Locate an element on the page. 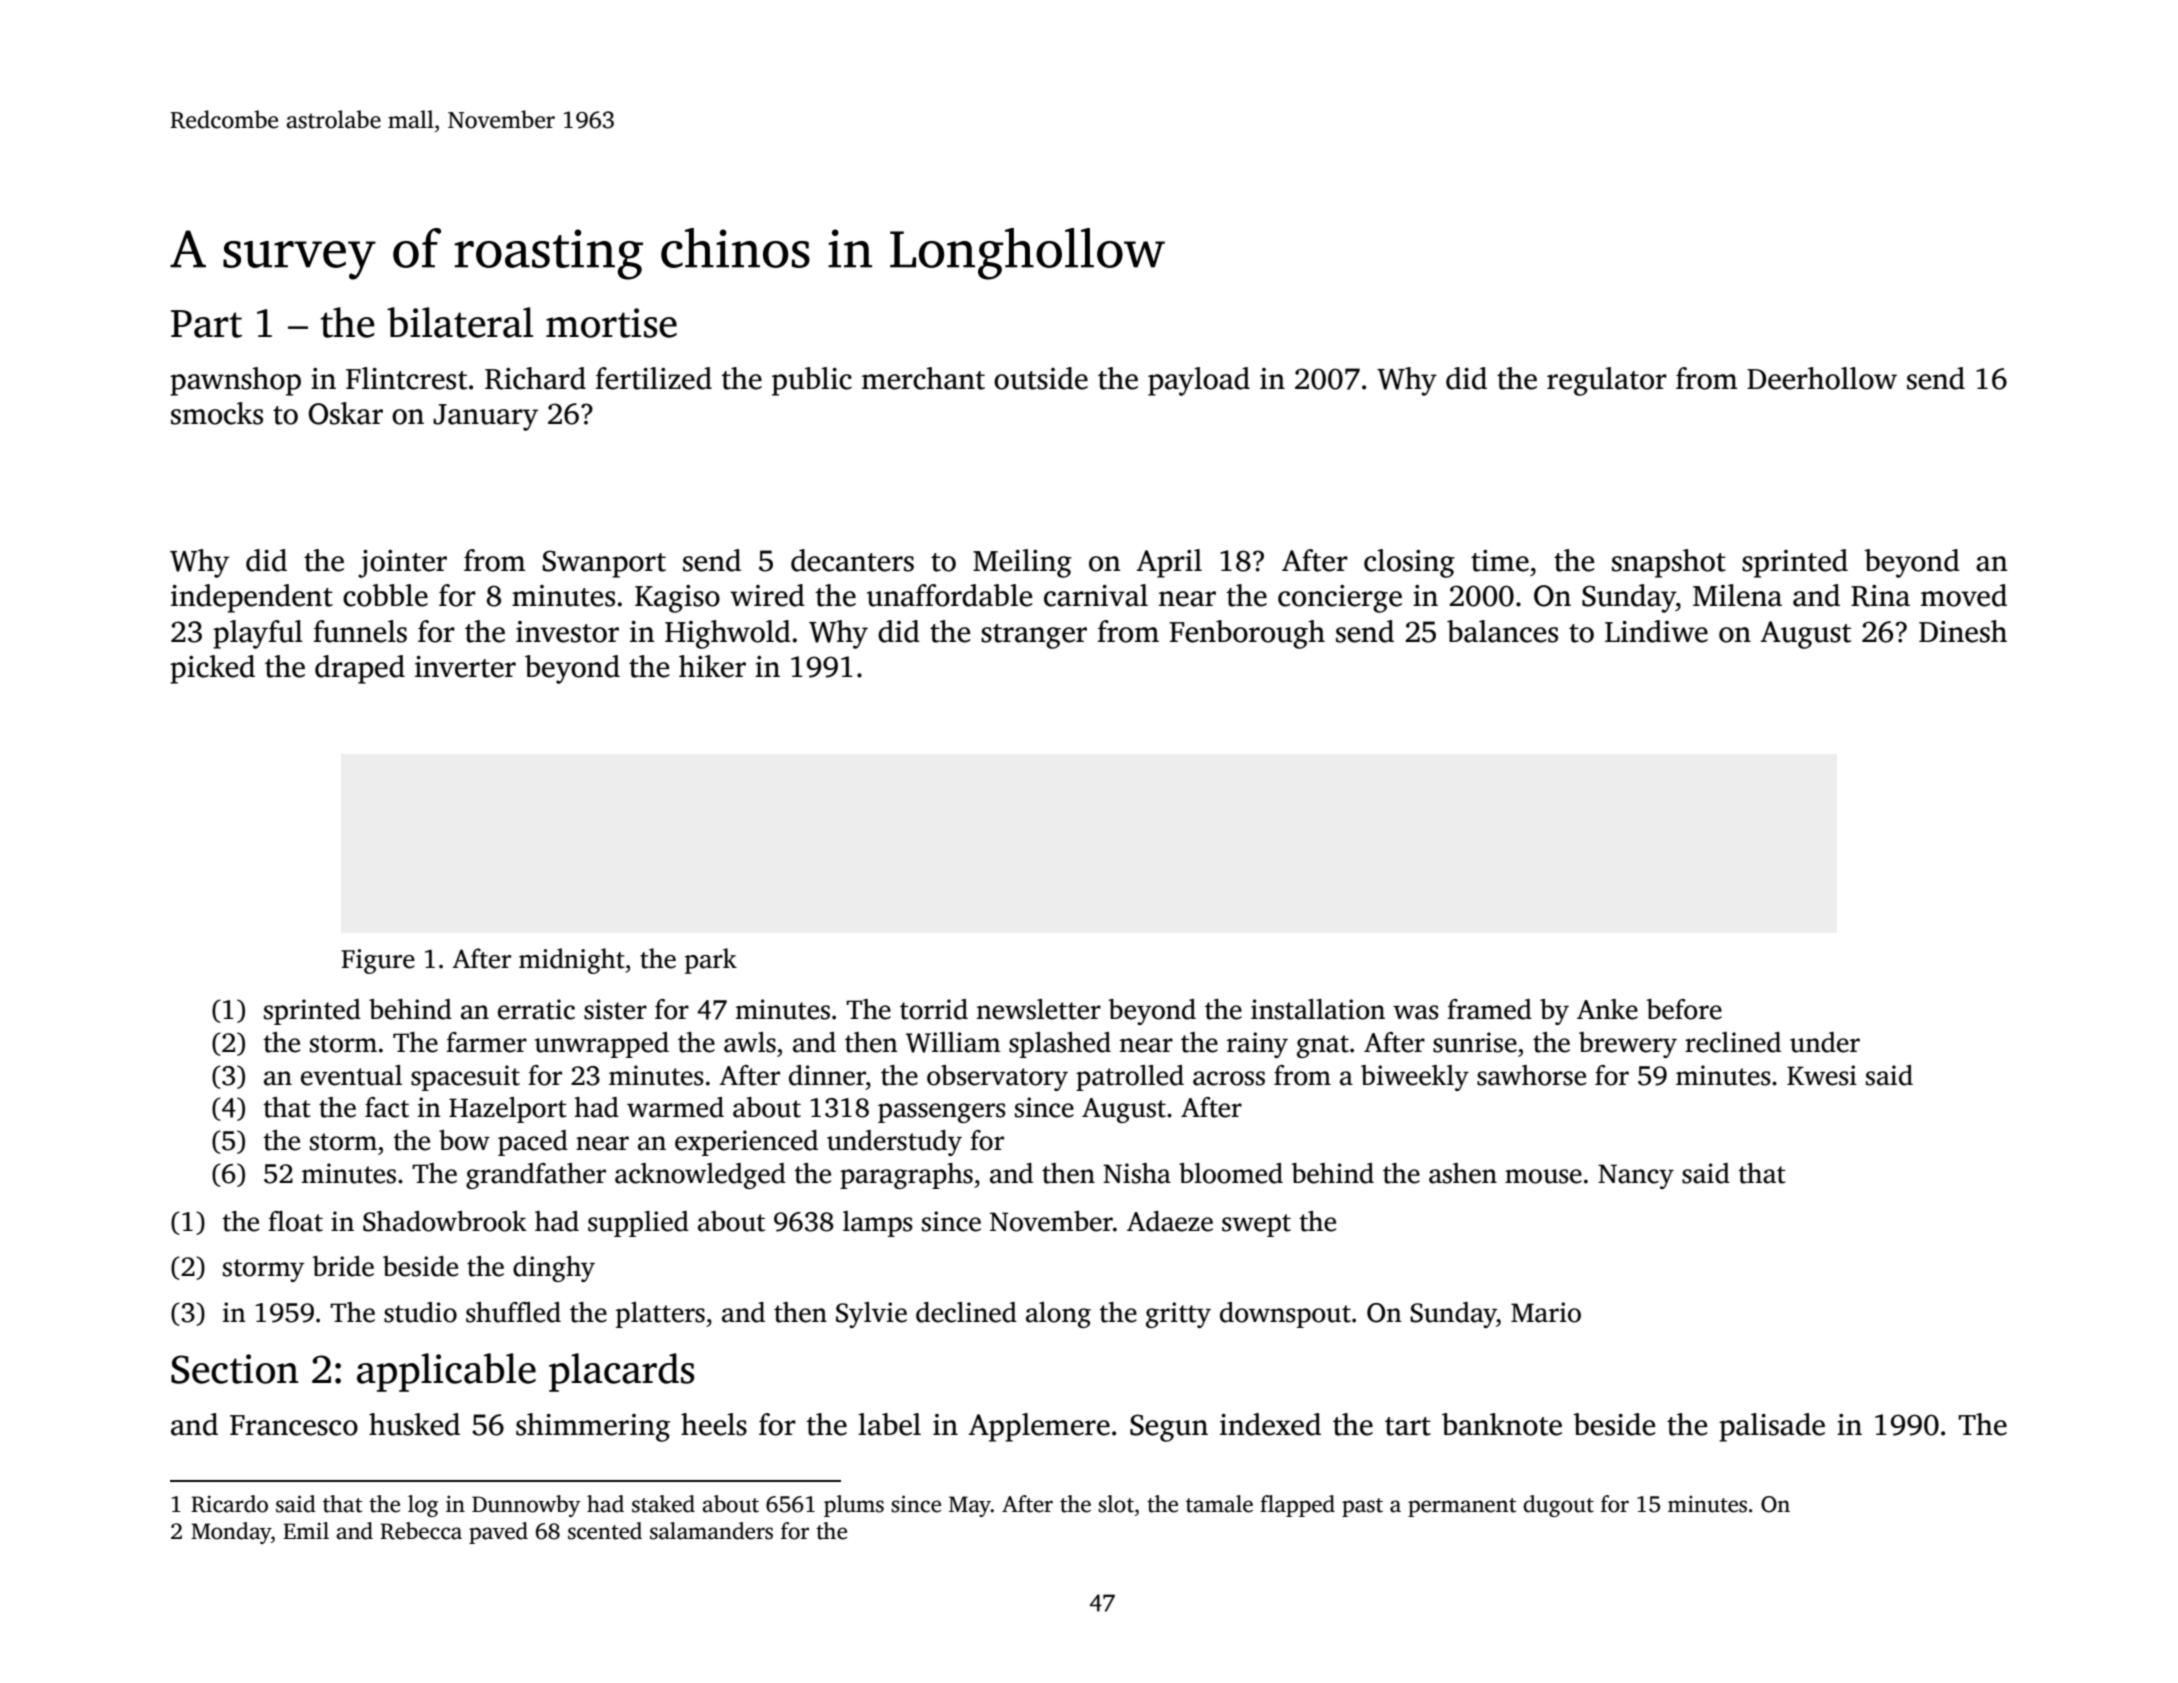  along is located at coordinates (1058, 1315).
